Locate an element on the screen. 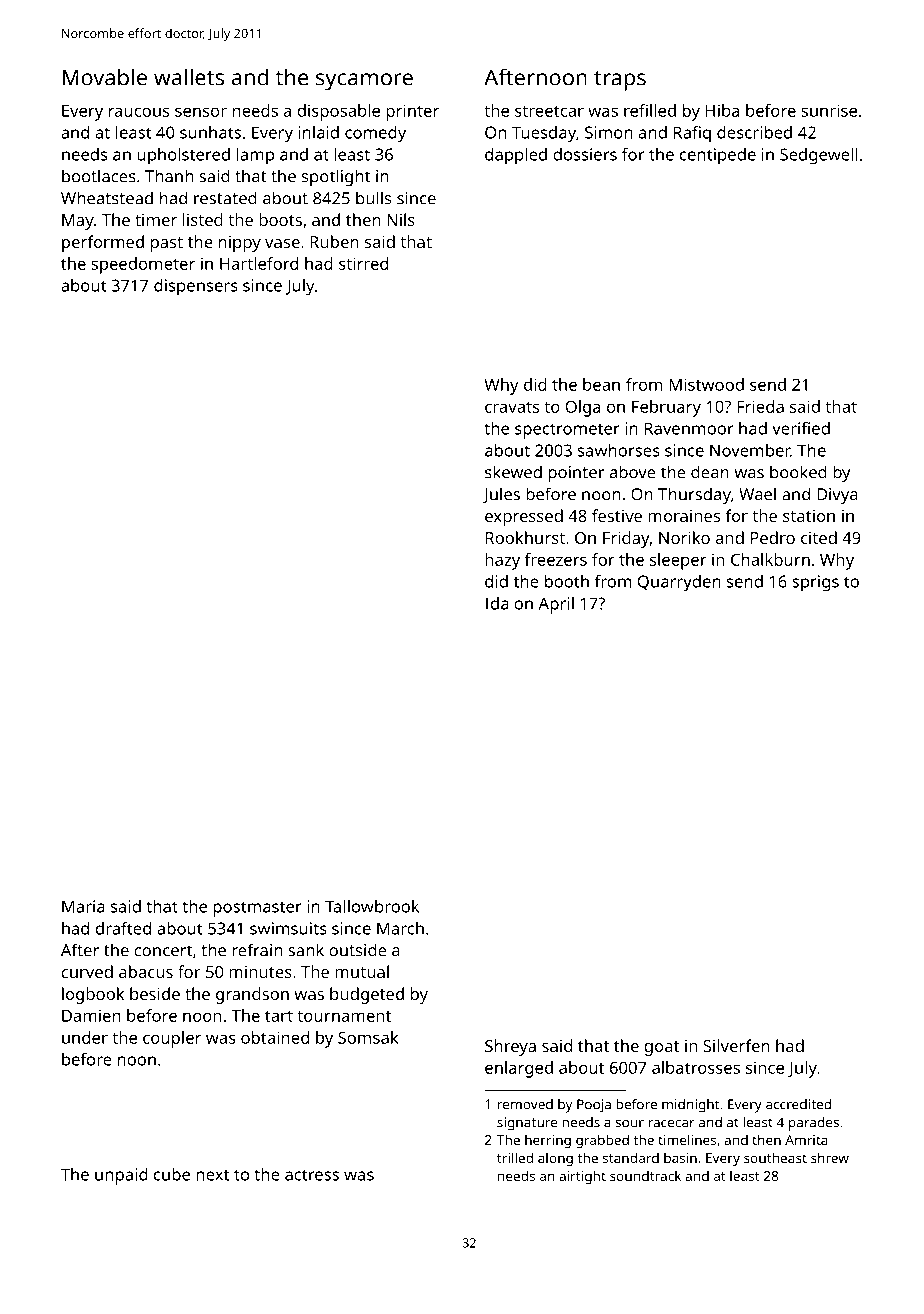  hazy is located at coordinates (502, 561).
